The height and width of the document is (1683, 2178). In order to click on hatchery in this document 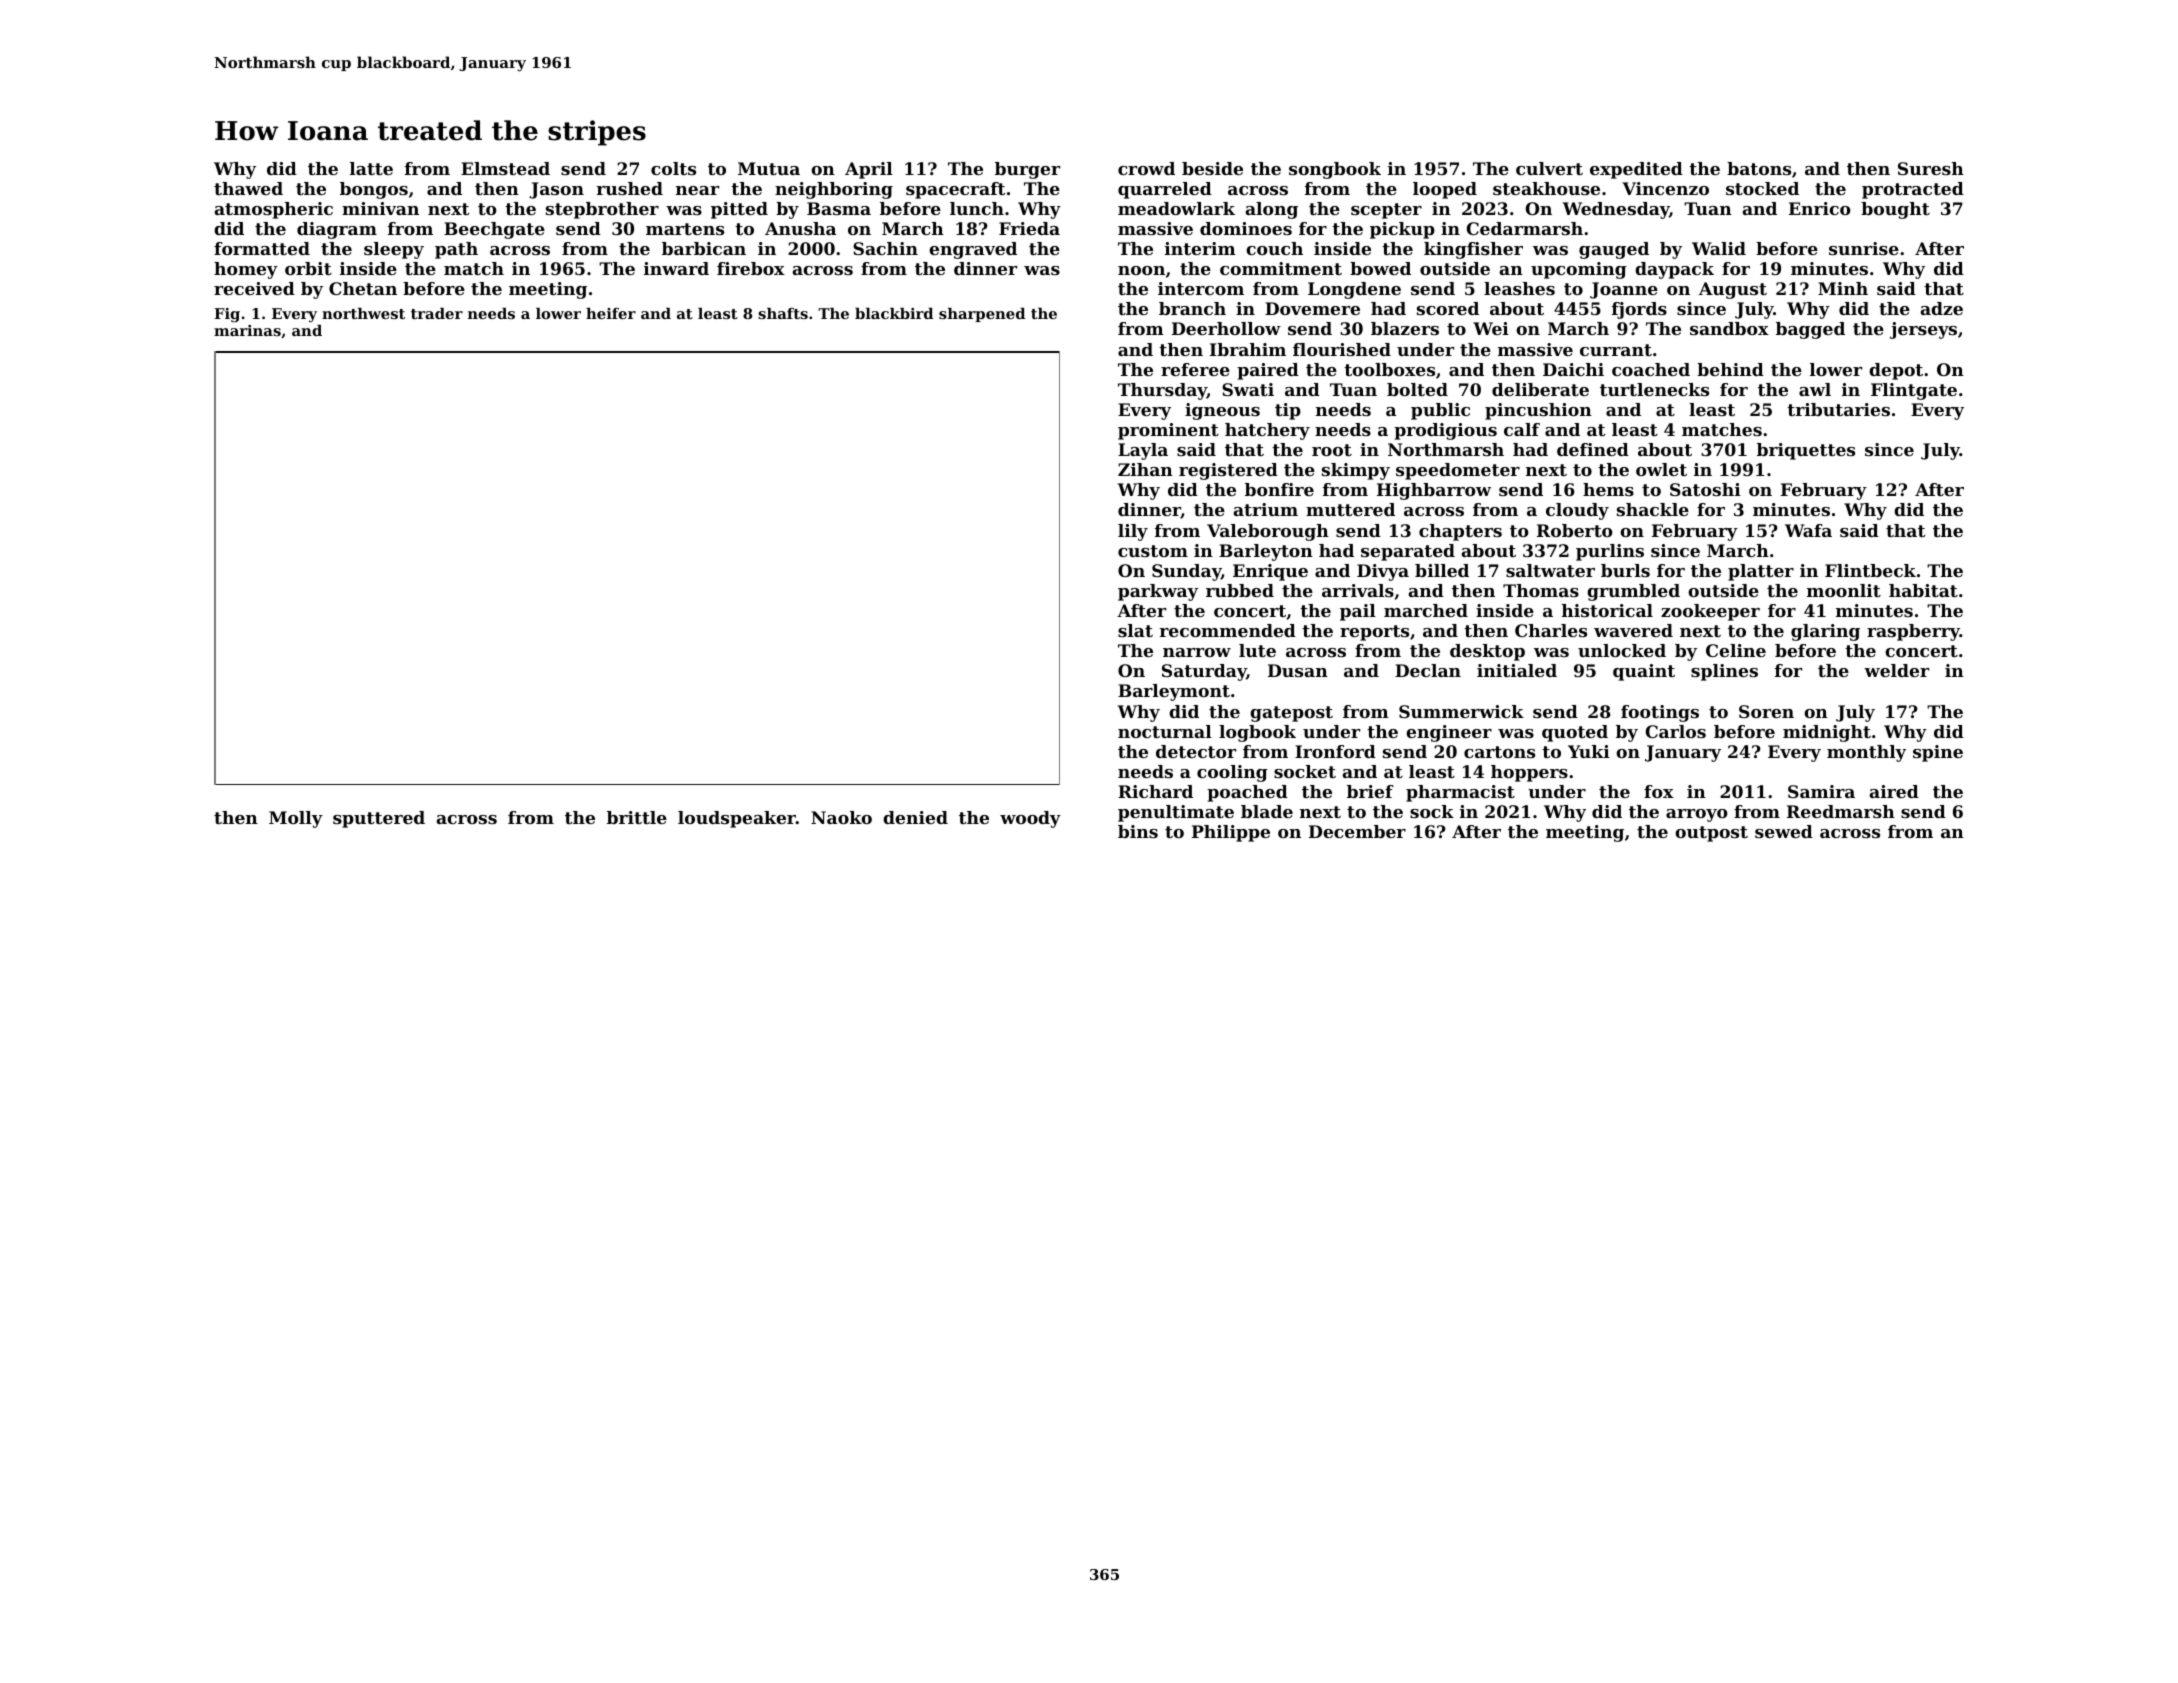, I will do `click(1267, 431)`.
